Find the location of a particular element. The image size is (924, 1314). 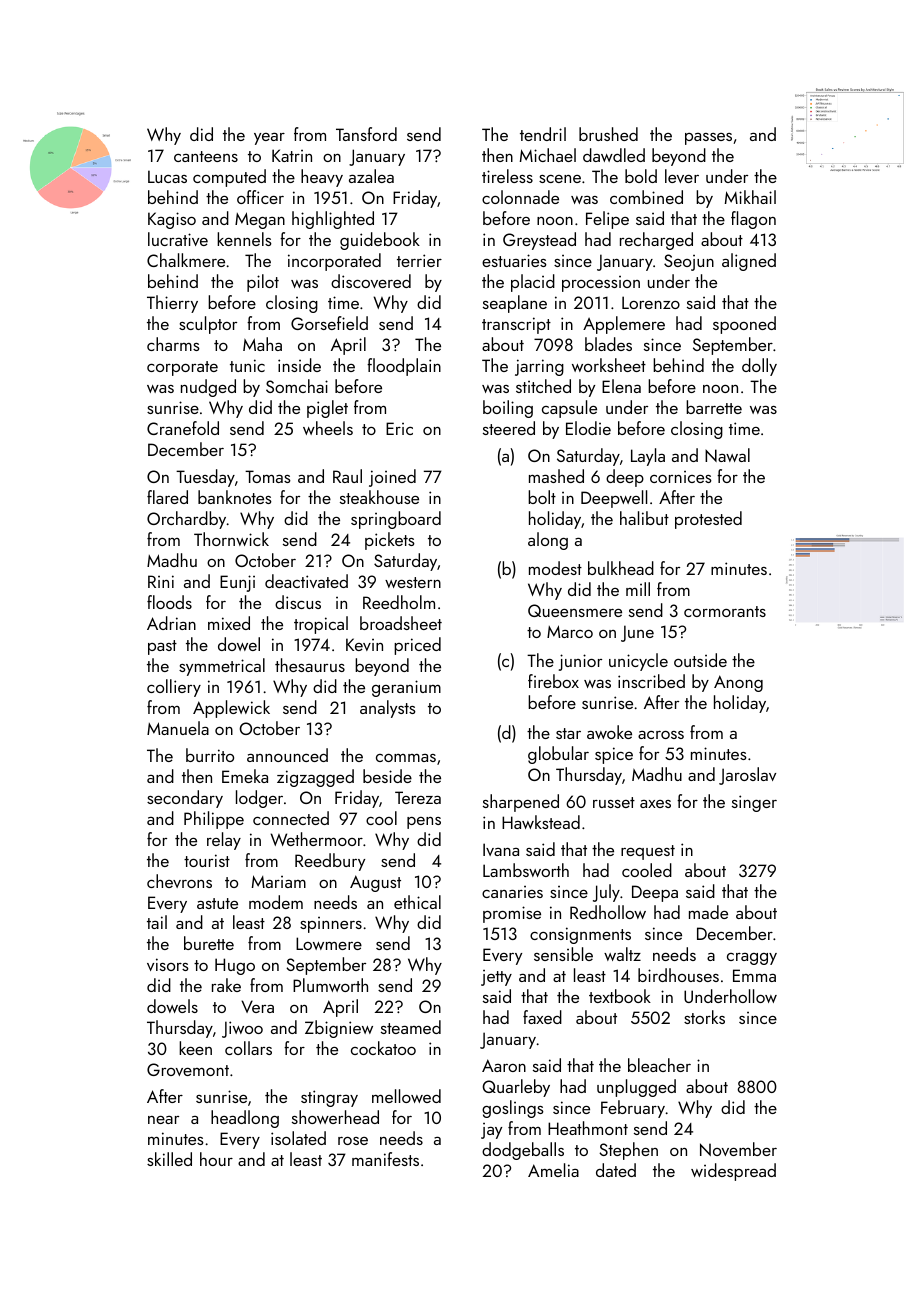

lucrative is located at coordinates (178, 239).
